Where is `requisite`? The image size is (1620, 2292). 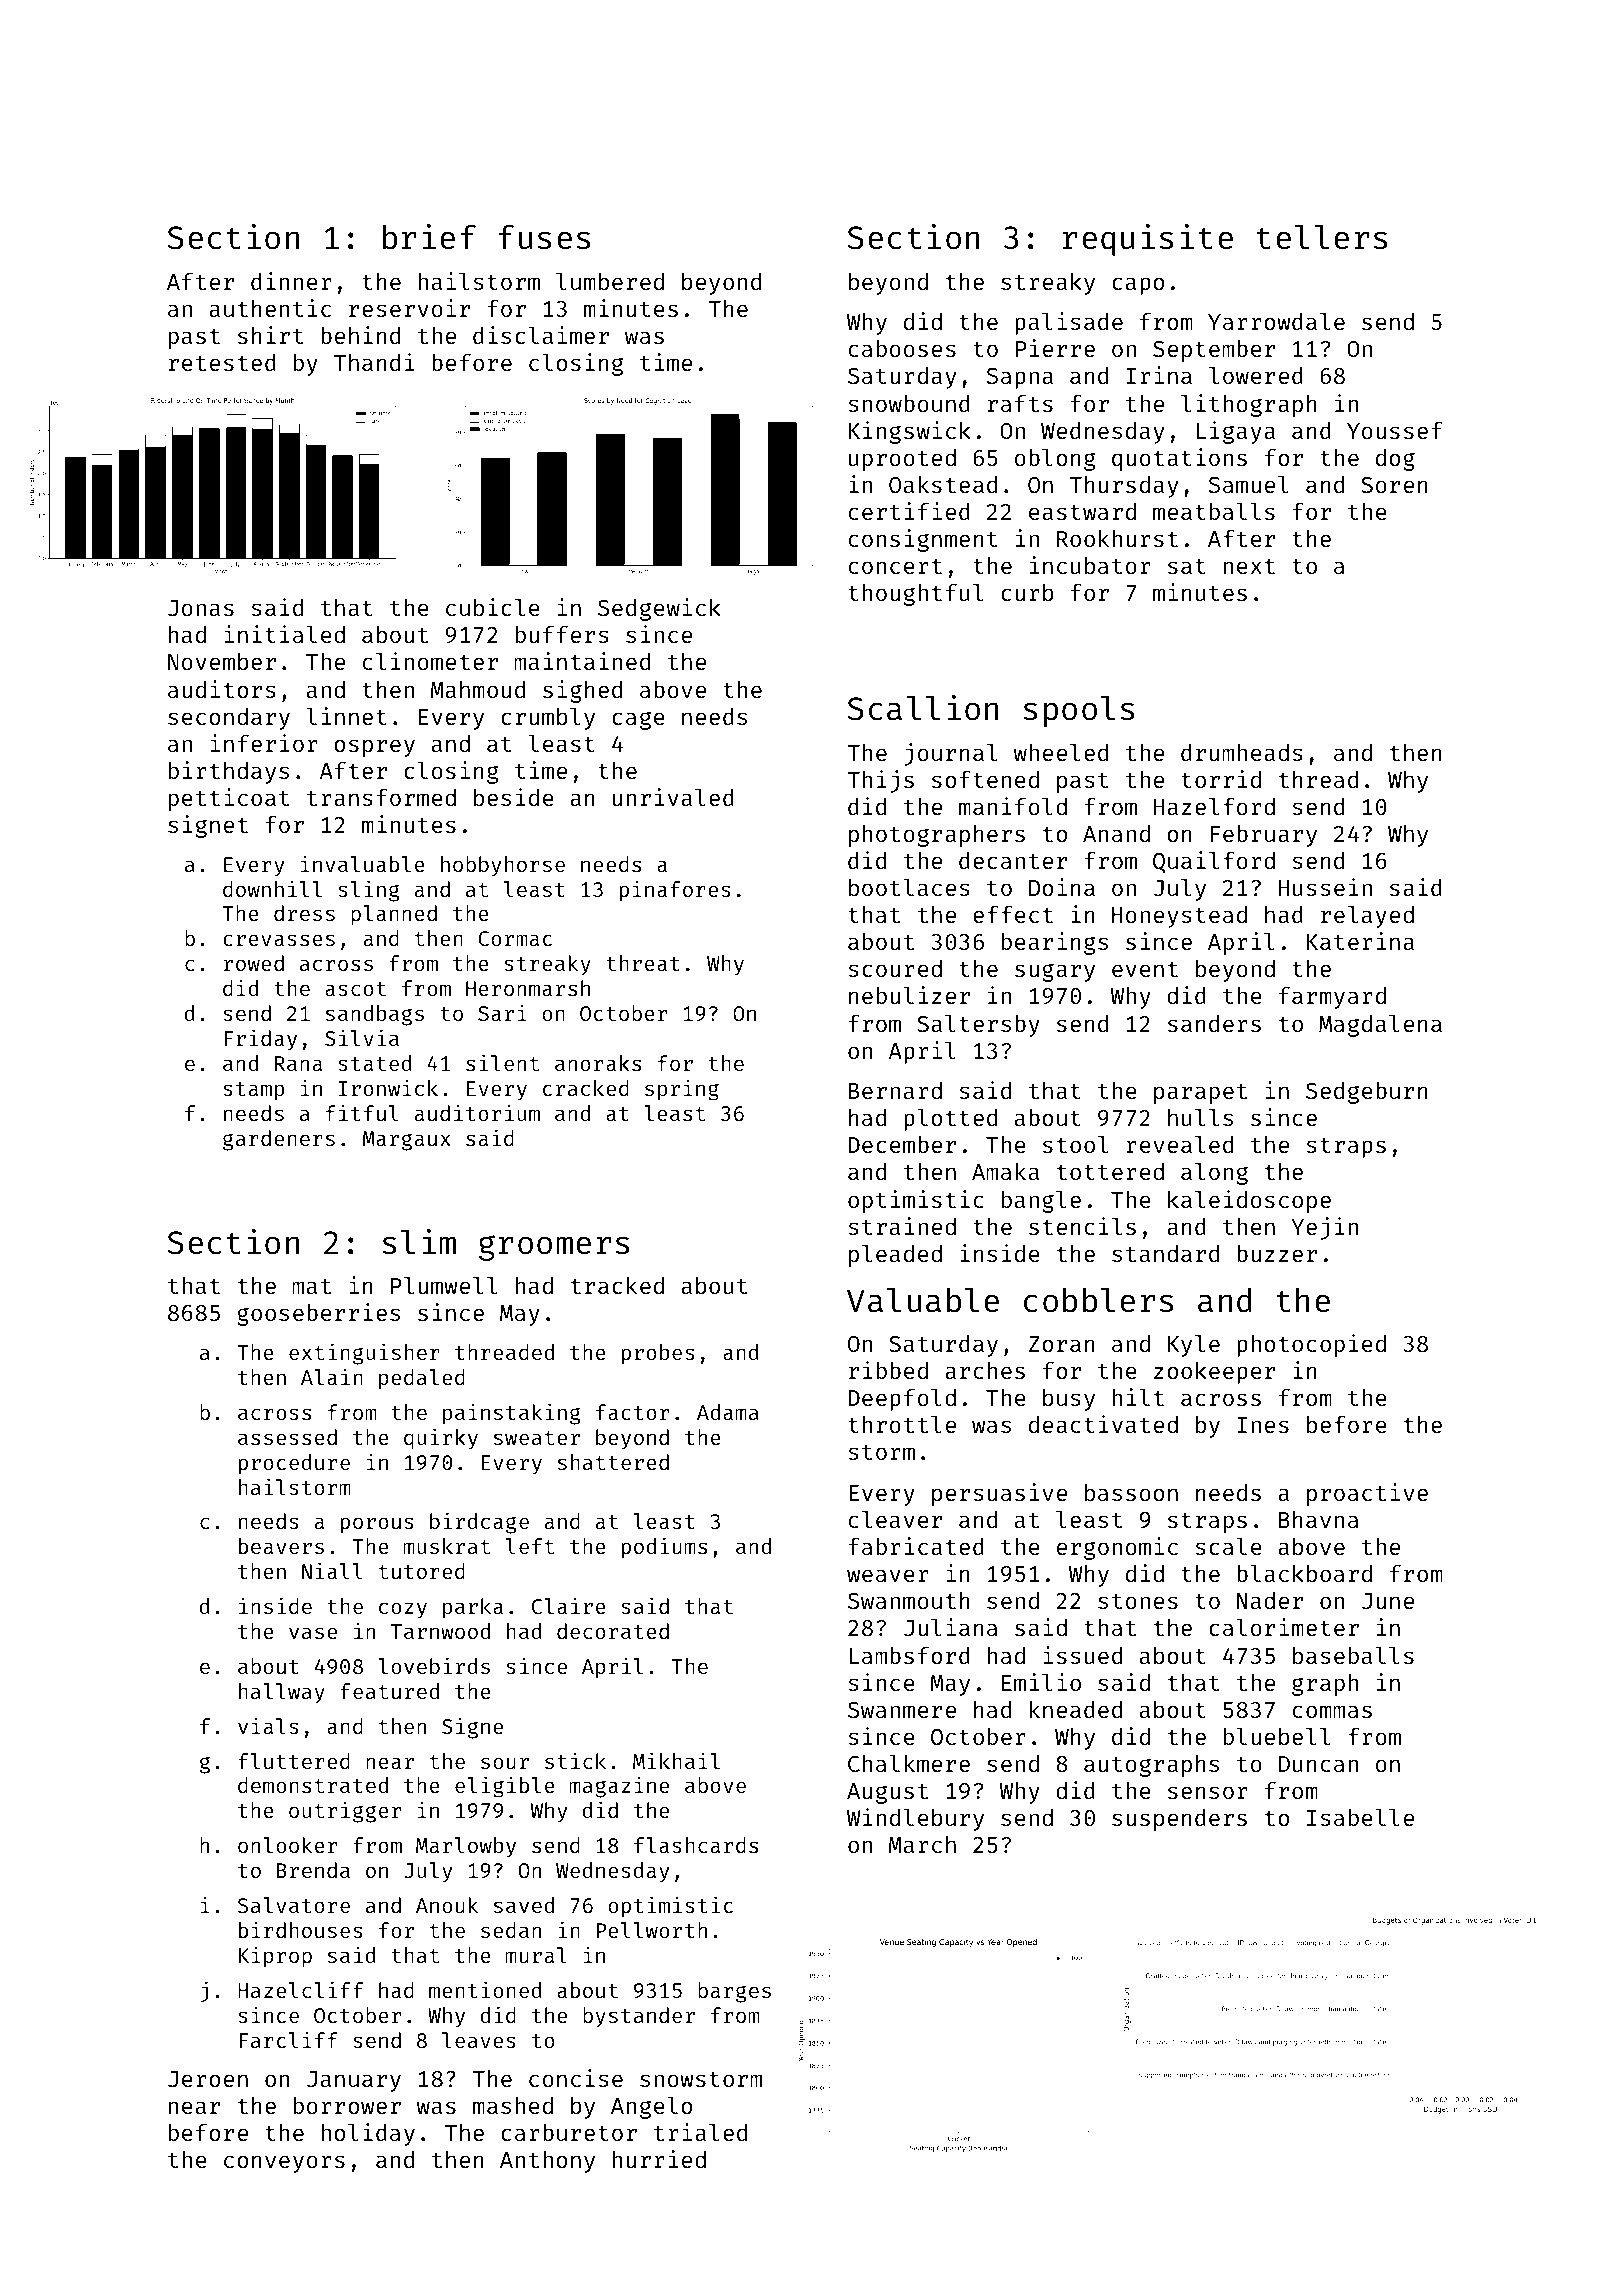 requisite is located at coordinates (1148, 240).
